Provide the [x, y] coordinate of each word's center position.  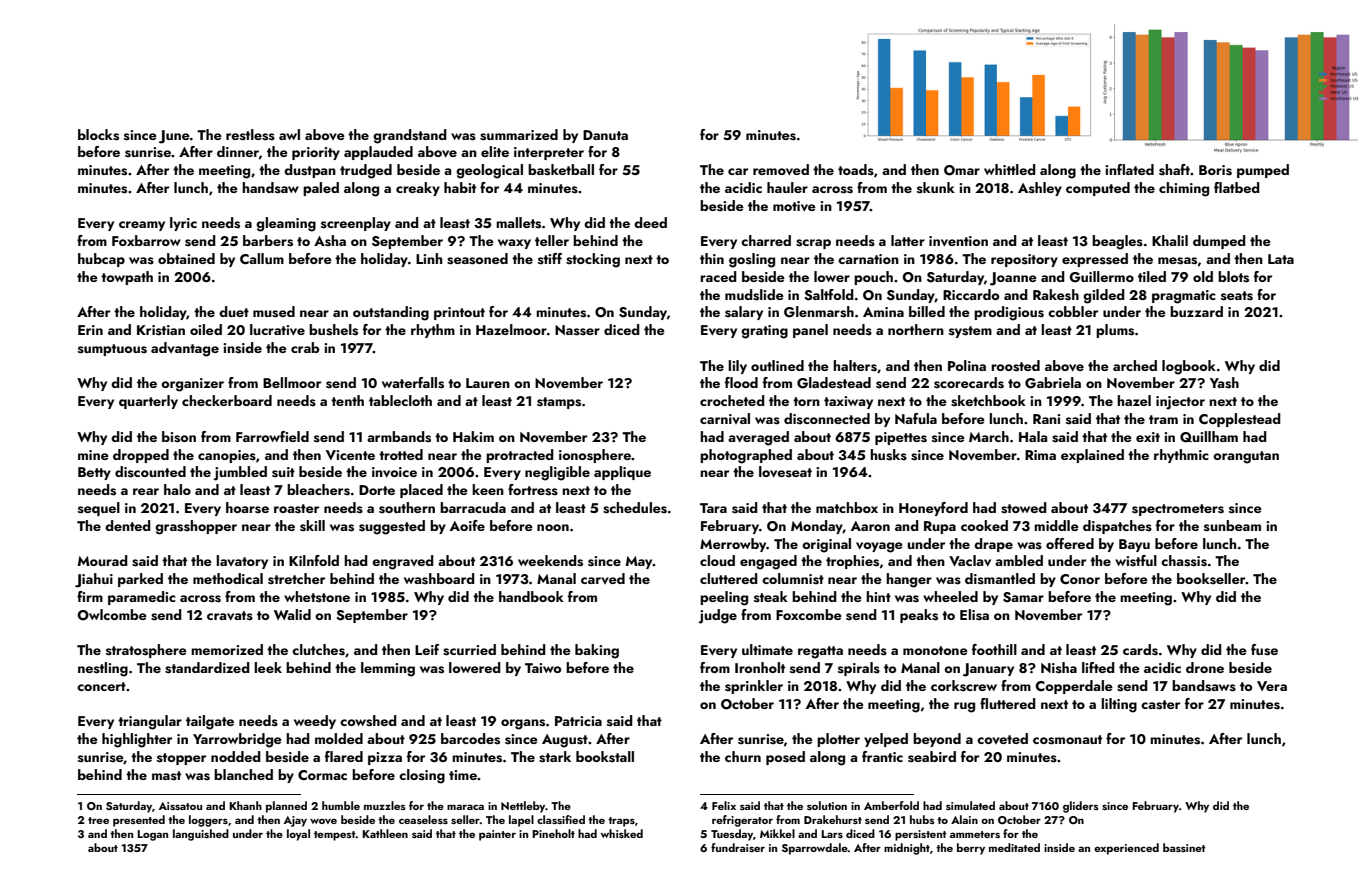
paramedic [142, 598]
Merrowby [733, 545]
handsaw [270, 188]
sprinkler [754, 687]
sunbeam [1232, 526]
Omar [962, 170]
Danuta [605, 135]
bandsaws [1204, 686]
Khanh [245, 805]
